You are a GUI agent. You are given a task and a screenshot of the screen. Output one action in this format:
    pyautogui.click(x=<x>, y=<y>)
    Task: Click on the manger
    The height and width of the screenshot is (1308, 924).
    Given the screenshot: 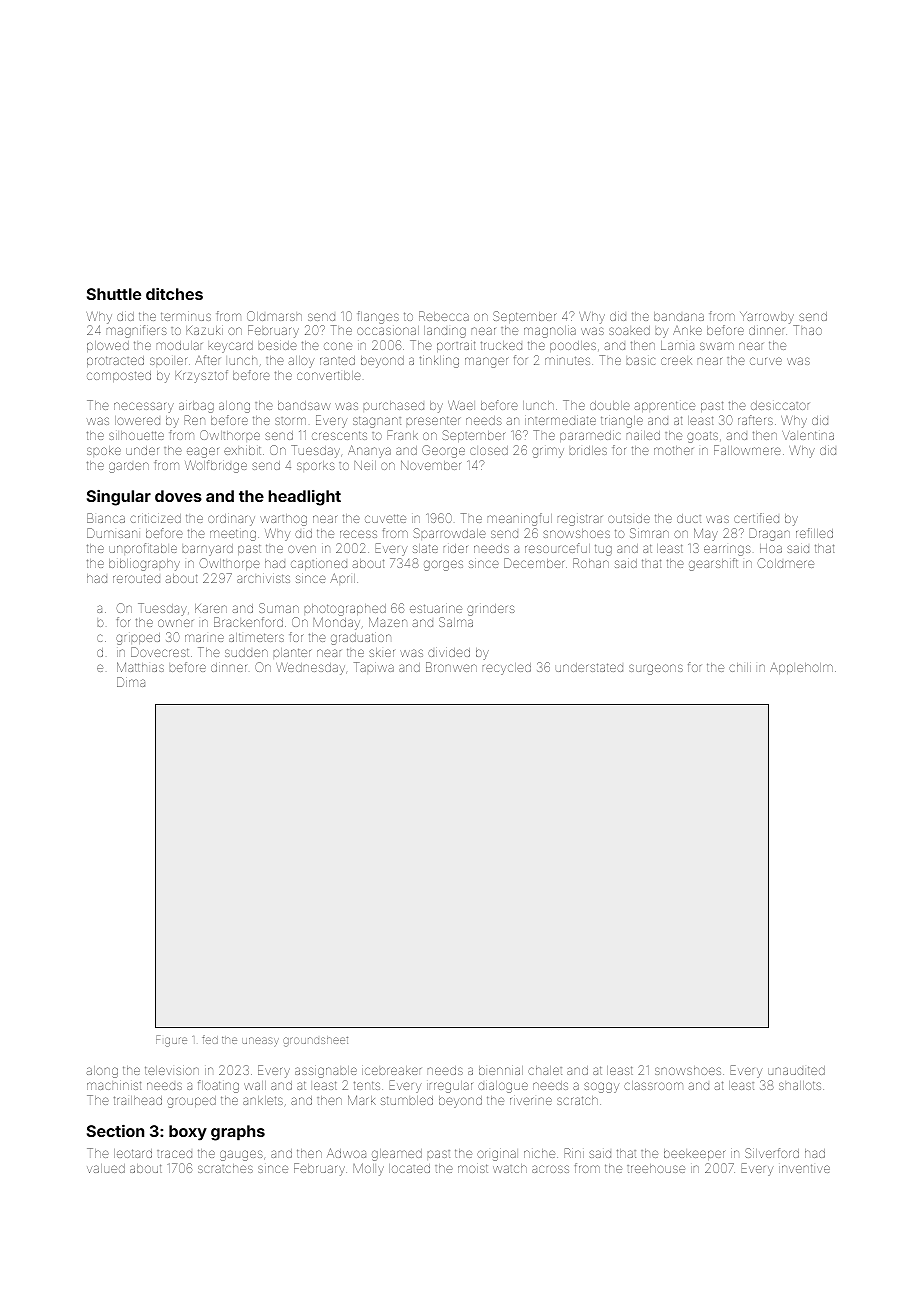 What is the action you would take?
    pyautogui.click(x=486, y=362)
